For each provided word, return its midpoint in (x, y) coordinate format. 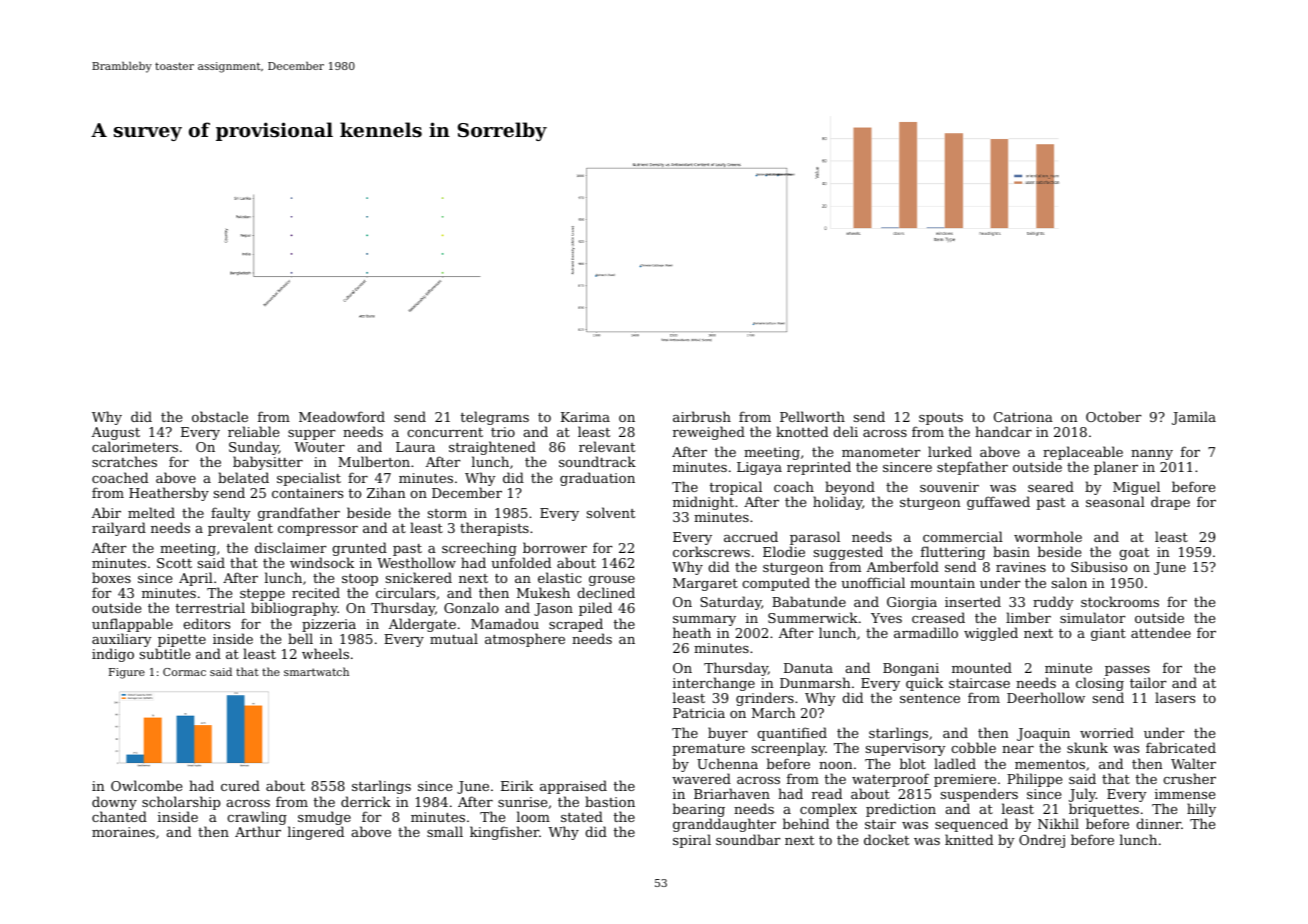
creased (938, 617)
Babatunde (809, 601)
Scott (174, 563)
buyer (728, 734)
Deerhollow (1046, 697)
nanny (1152, 455)
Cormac (184, 672)
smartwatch (316, 671)
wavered (701, 778)
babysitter (268, 463)
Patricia (699, 713)
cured (240, 785)
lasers (1175, 697)
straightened (492, 449)
